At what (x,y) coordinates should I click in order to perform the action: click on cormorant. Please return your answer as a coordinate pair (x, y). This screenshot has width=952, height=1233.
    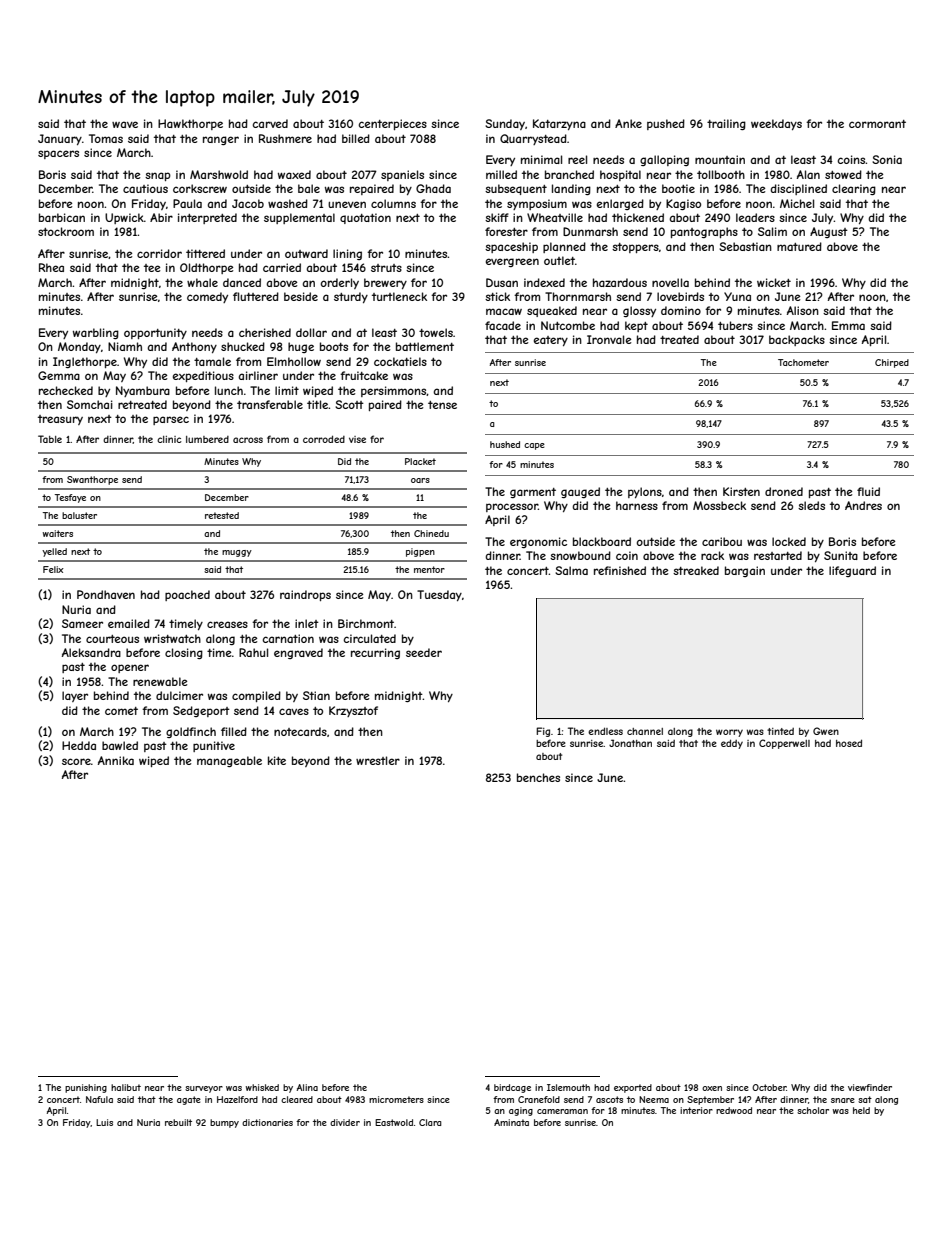
    Looking at the image, I should click on (877, 124).
